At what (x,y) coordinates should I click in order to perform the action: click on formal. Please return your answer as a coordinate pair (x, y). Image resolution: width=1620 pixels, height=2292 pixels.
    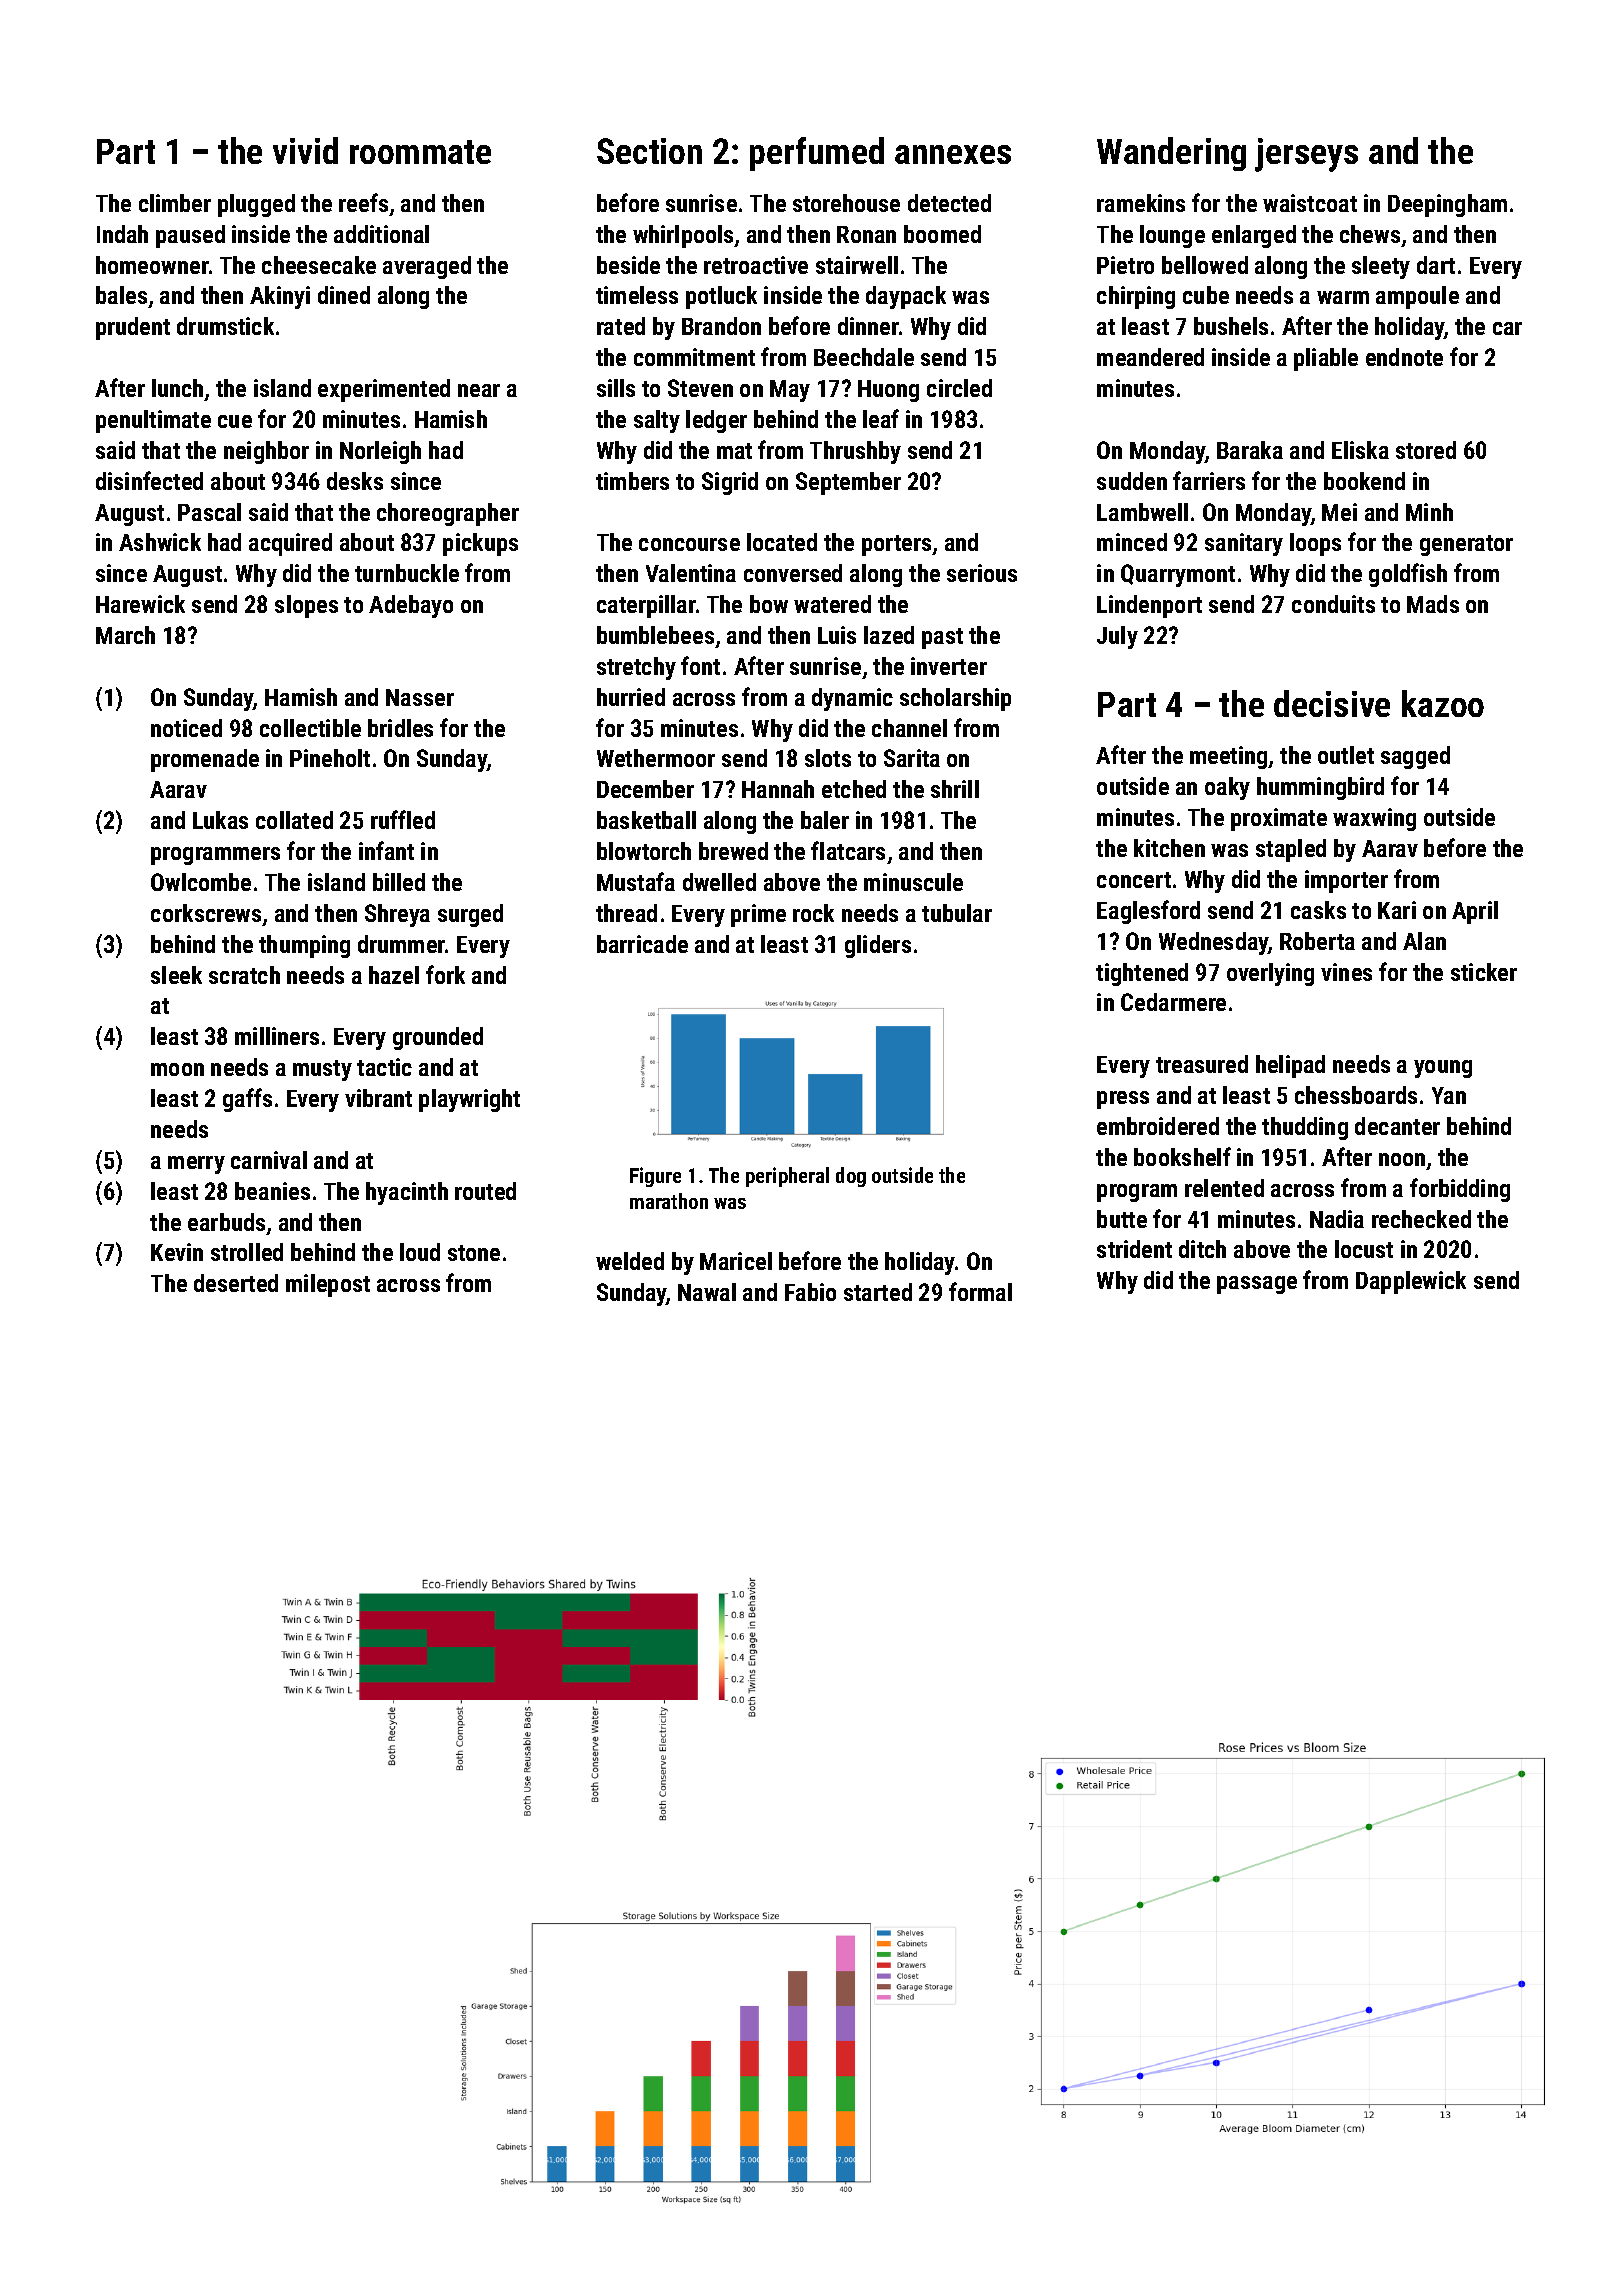
    Looking at the image, I should click on (980, 1291).
